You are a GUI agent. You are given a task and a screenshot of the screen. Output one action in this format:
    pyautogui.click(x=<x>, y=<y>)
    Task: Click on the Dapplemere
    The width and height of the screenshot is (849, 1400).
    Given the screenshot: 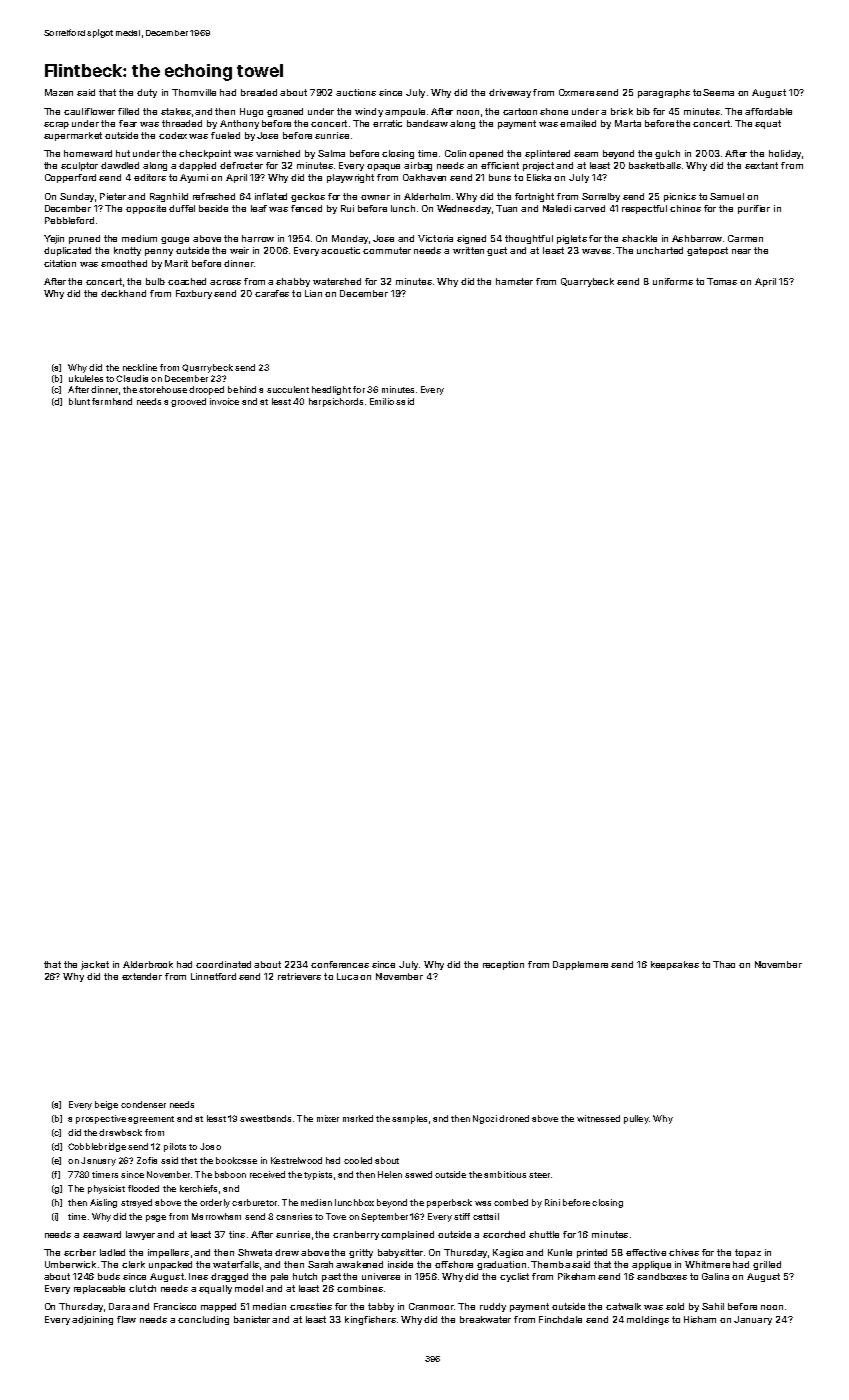 What is the action you would take?
    pyautogui.click(x=580, y=965)
